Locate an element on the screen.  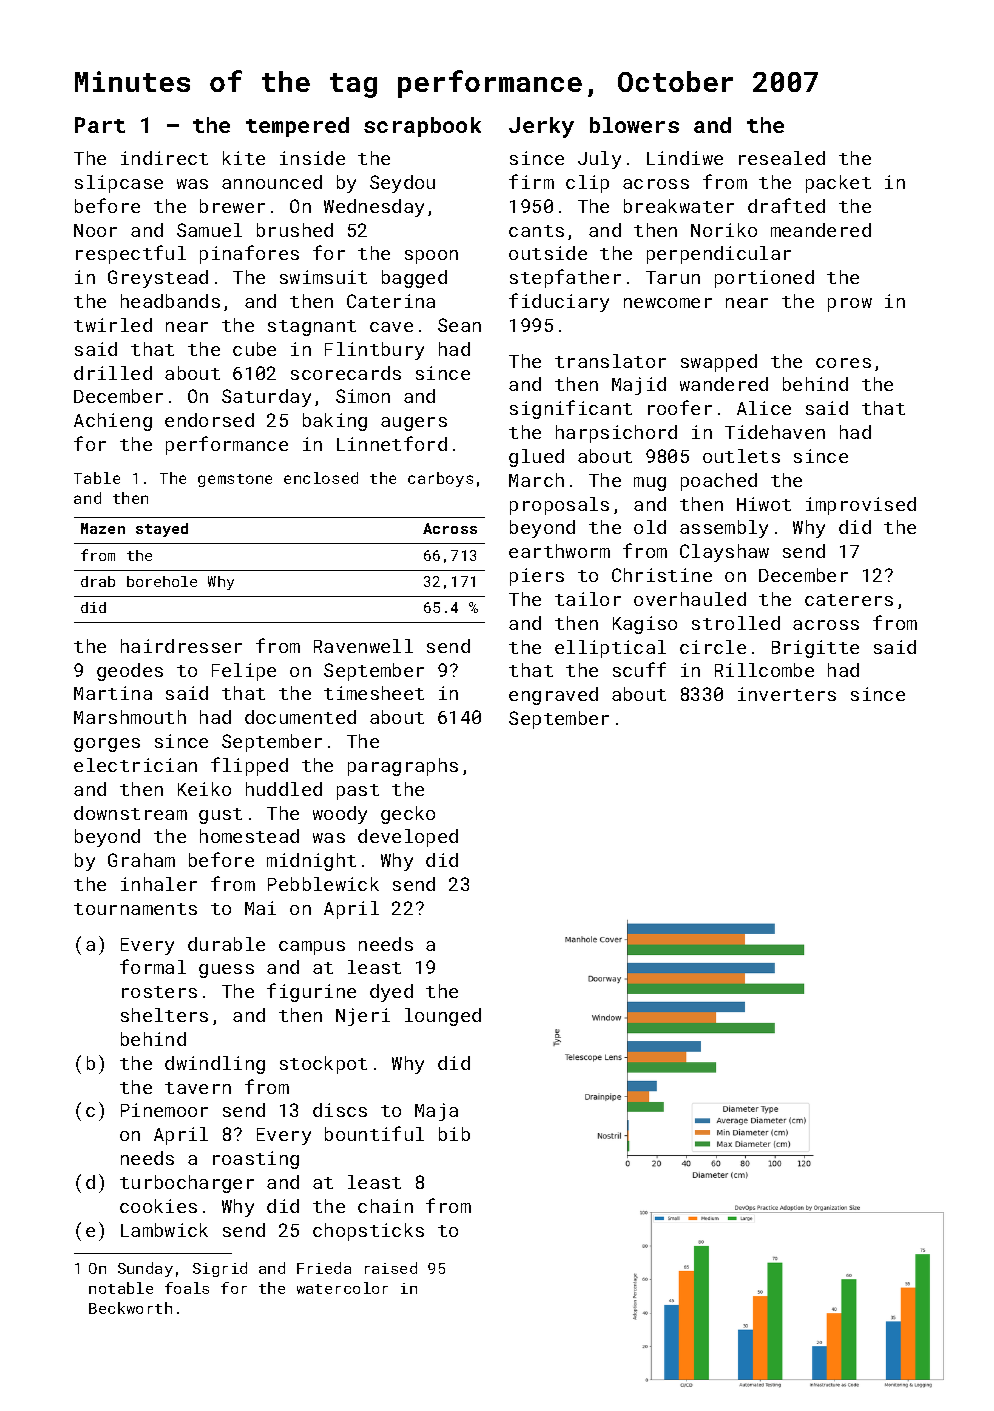
cores is located at coordinates (843, 363).
